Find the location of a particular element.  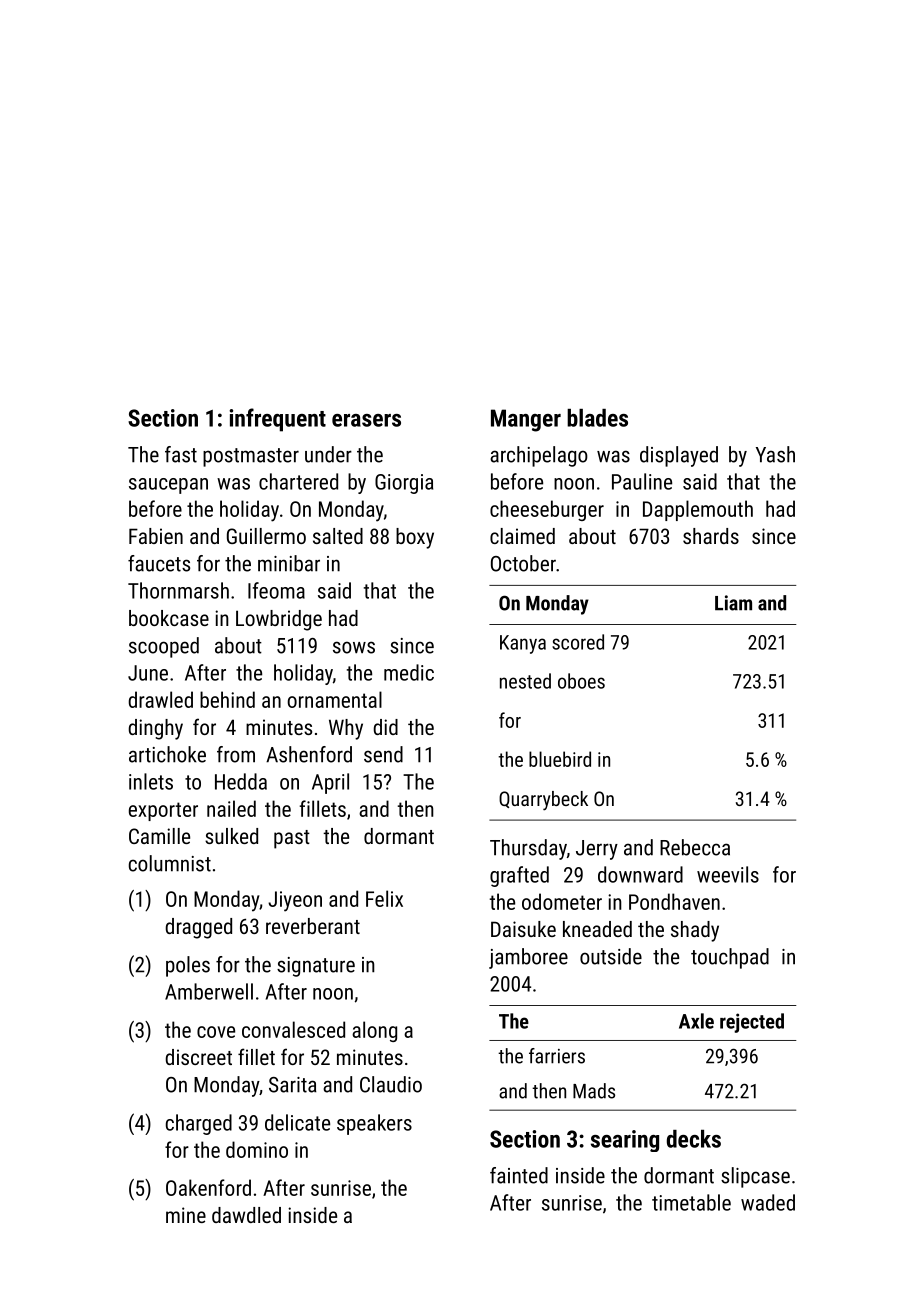

Jiyeon is located at coordinates (295, 901).
